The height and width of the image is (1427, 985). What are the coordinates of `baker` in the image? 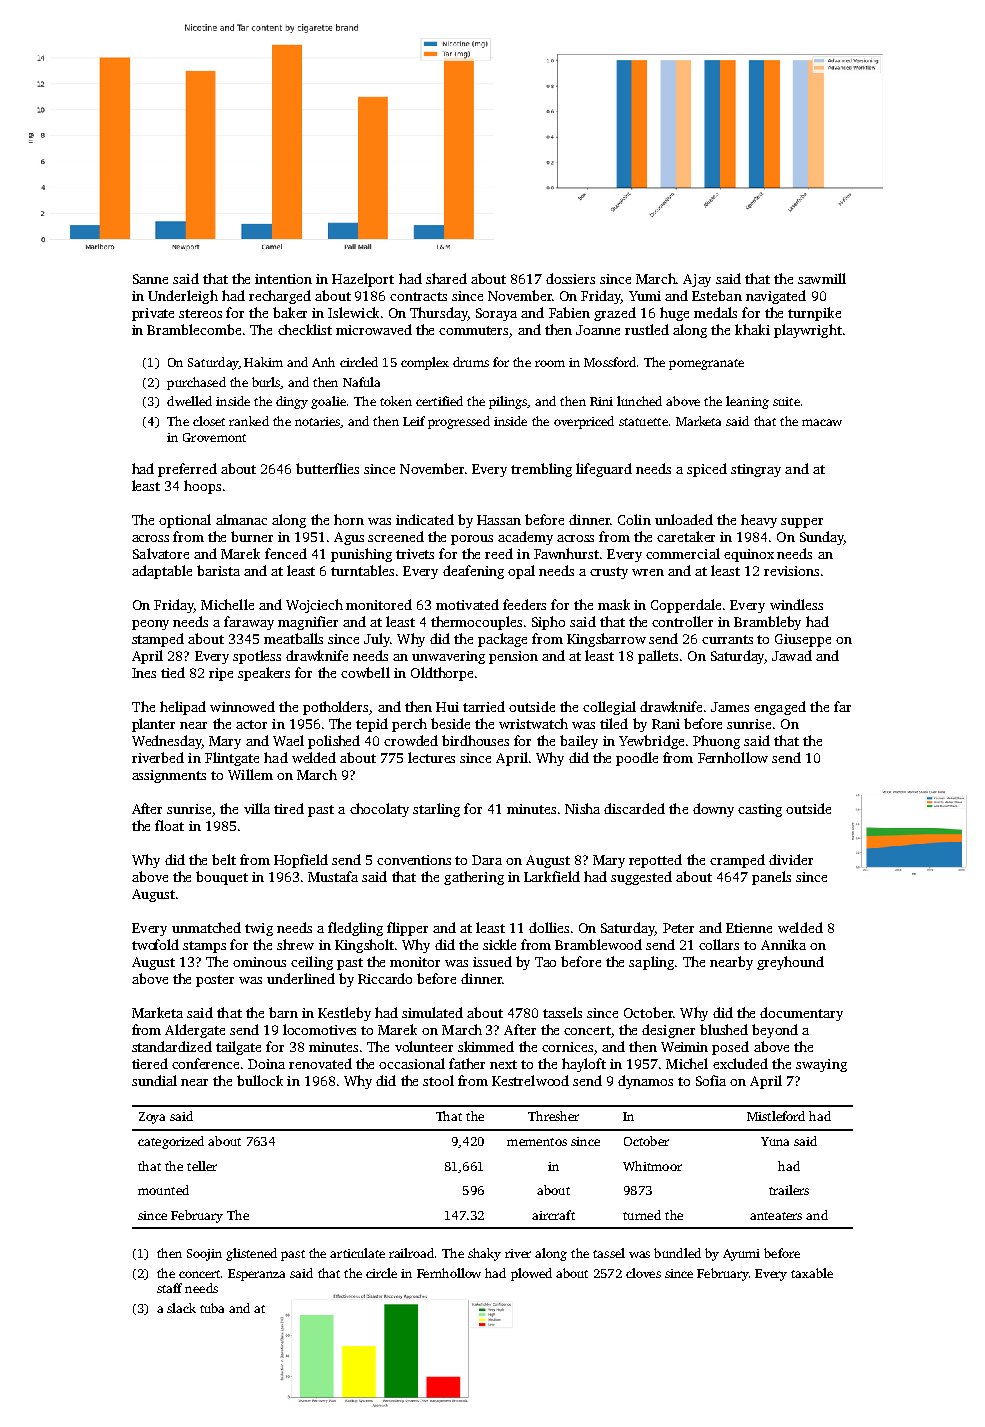 It's located at (290, 312).
